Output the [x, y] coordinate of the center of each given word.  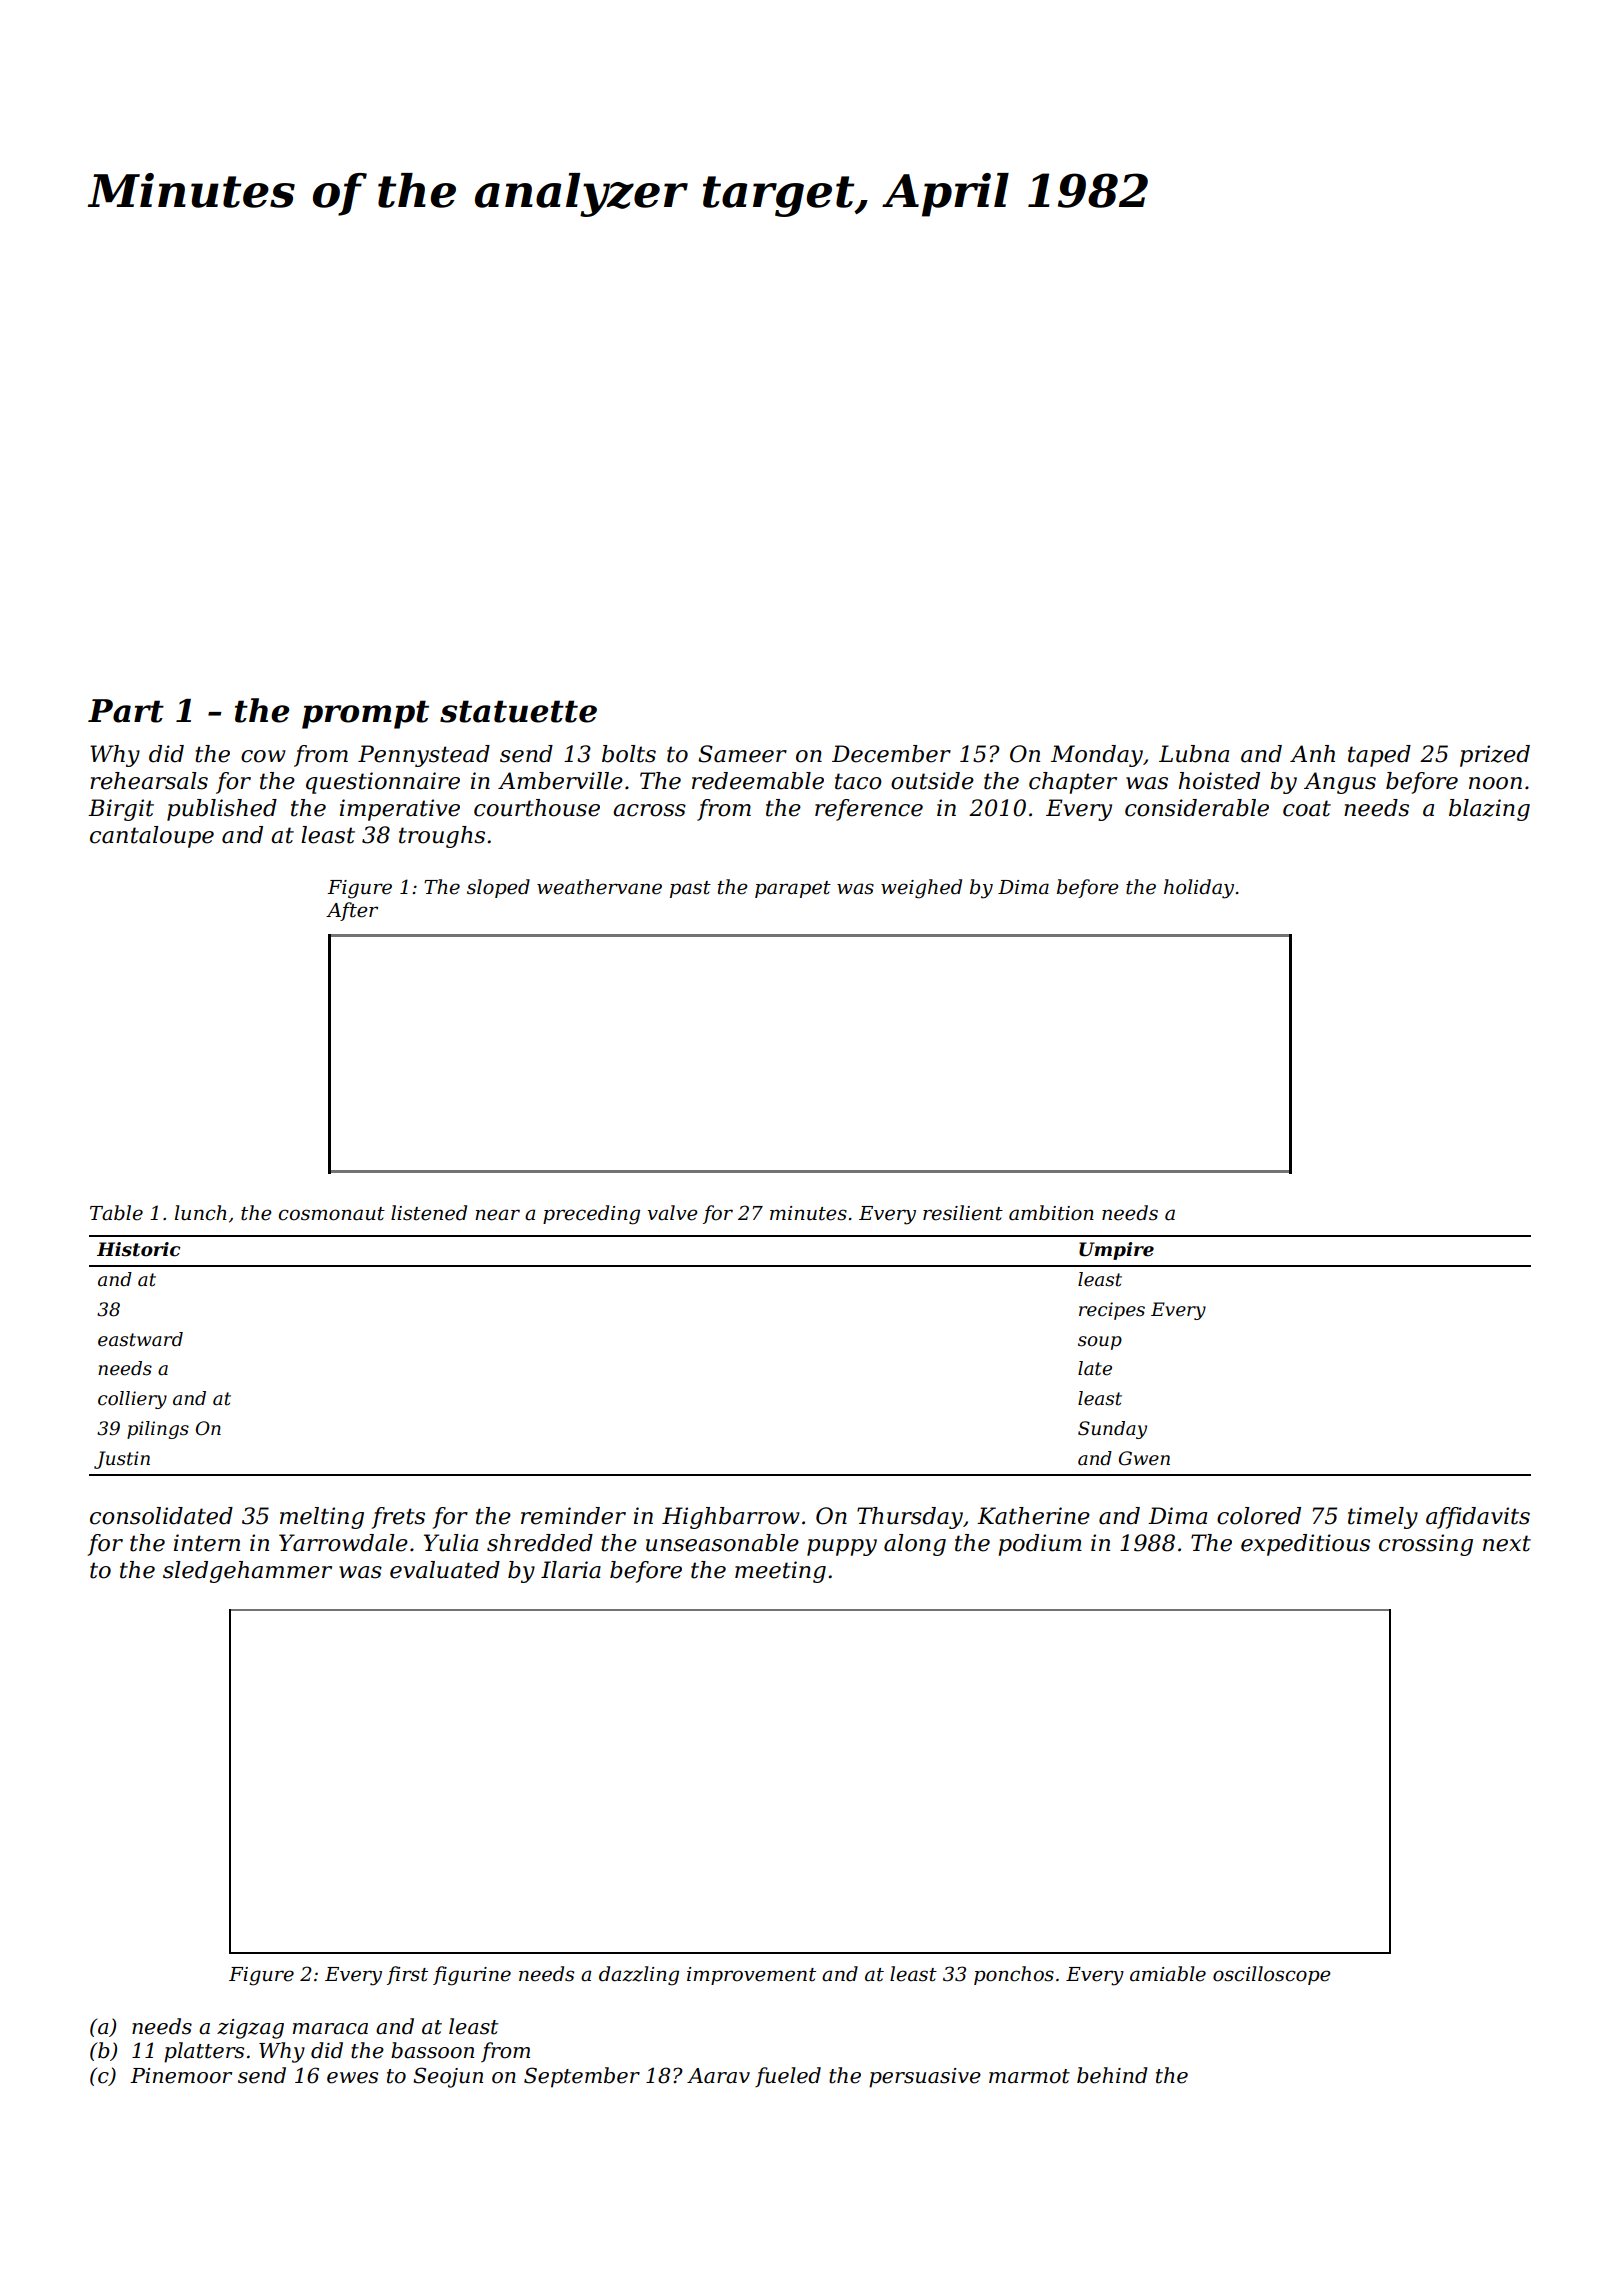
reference [869, 810]
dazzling [639, 1976]
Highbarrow [731, 1518]
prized [1495, 756]
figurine [472, 1976]
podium [1040, 1545]
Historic [138, 1249]
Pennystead [424, 756]
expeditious [1305, 1545]
